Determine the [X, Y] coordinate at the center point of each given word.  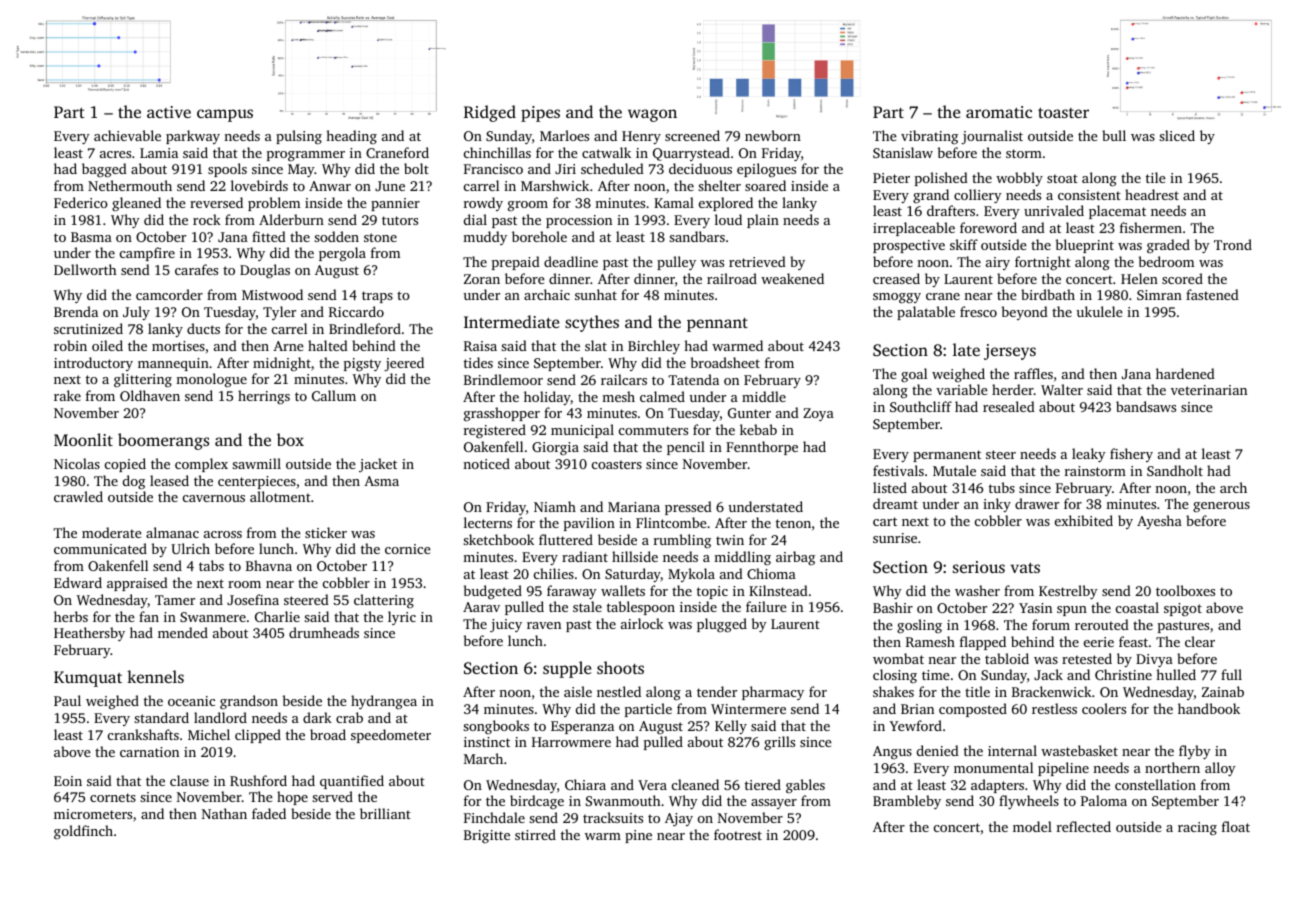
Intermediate [511, 321]
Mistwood [272, 294]
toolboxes [1185, 590]
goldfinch [83, 832]
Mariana [634, 507]
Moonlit [83, 439]
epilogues [766, 170]
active [169, 112]
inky [997, 505]
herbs [71, 616]
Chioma [771, 573]
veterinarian [1209, 390]
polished [941, 179]
